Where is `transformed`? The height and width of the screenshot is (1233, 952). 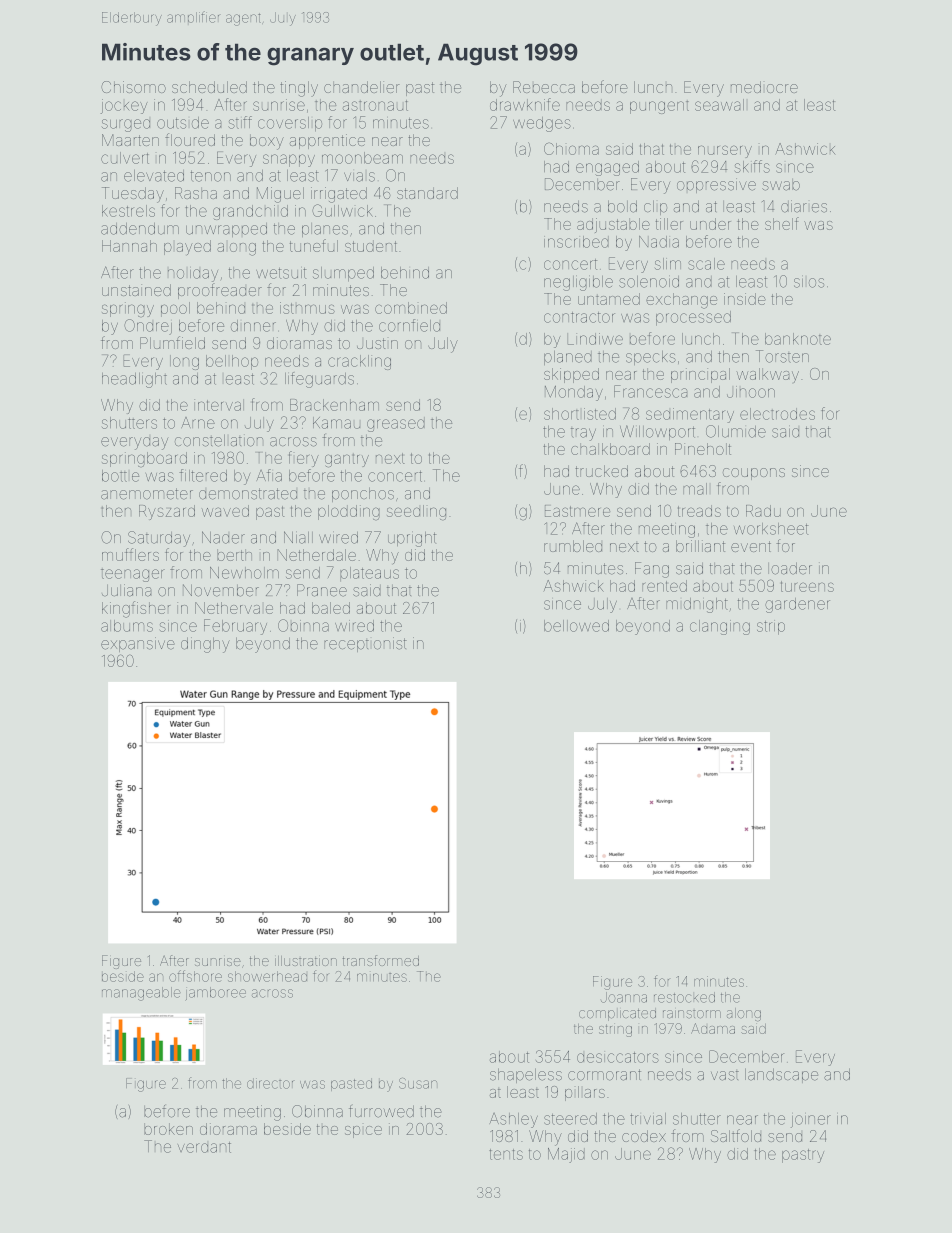
transformed is located at coordinates (380, 960).
